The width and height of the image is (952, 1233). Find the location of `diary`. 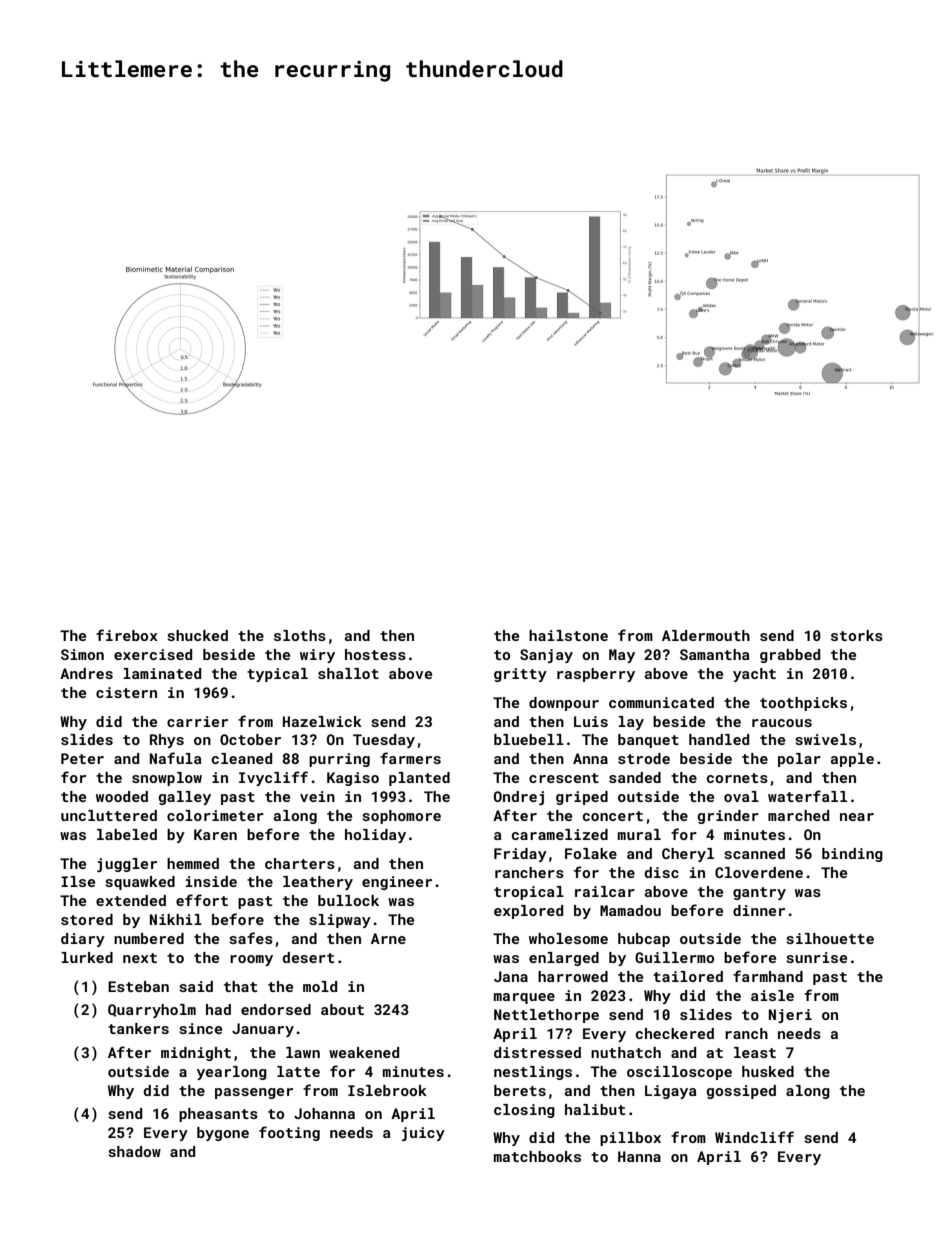

diary is located at coordinates (83, 940).
